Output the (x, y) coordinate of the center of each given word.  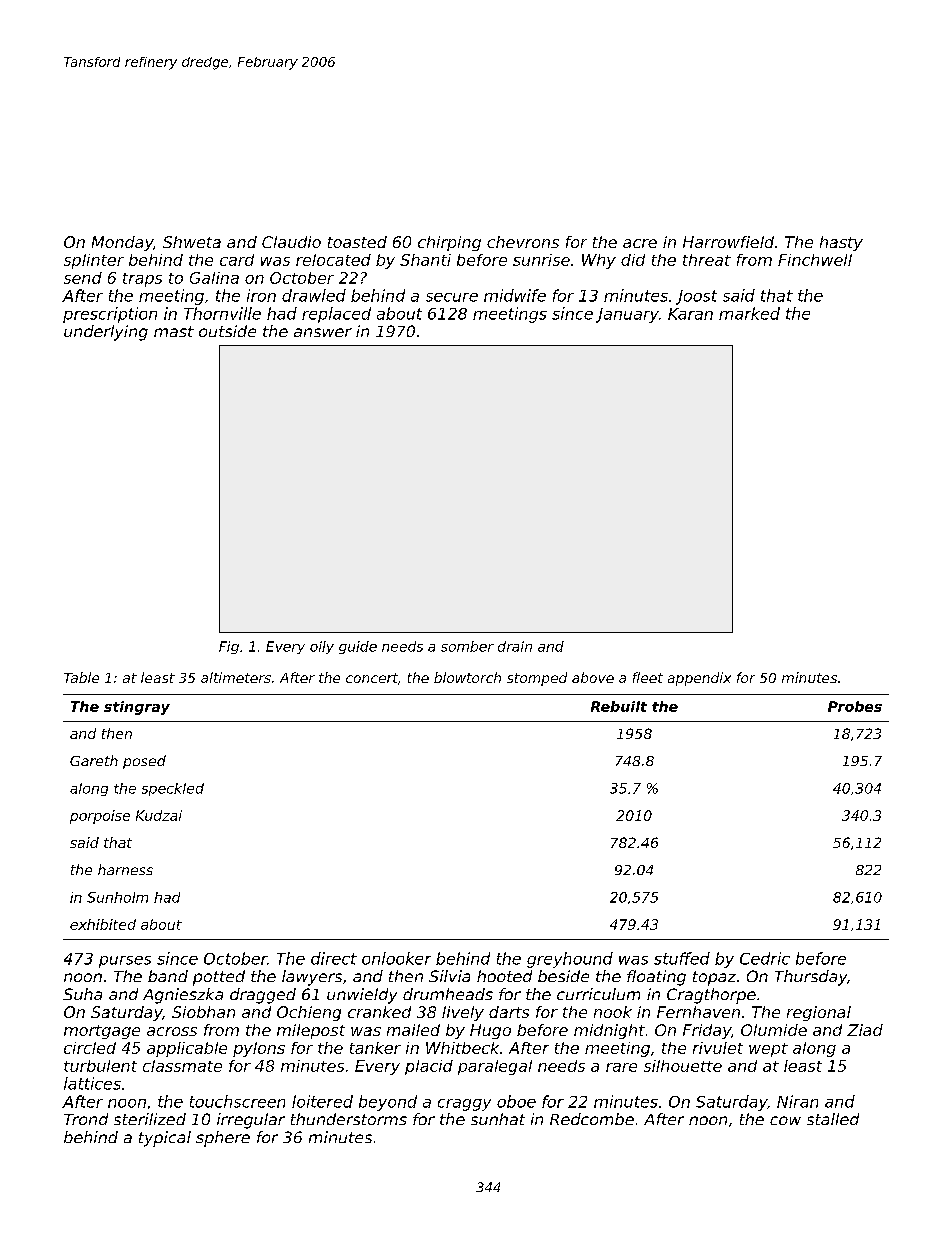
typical (165, 1139)
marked (749, 313)
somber (467, 646)
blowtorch (467, 677)
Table (81, 677)
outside (227, 331)
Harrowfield (728, 242)
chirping (449, 243)
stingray (137, 708)
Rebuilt (619, 706)
